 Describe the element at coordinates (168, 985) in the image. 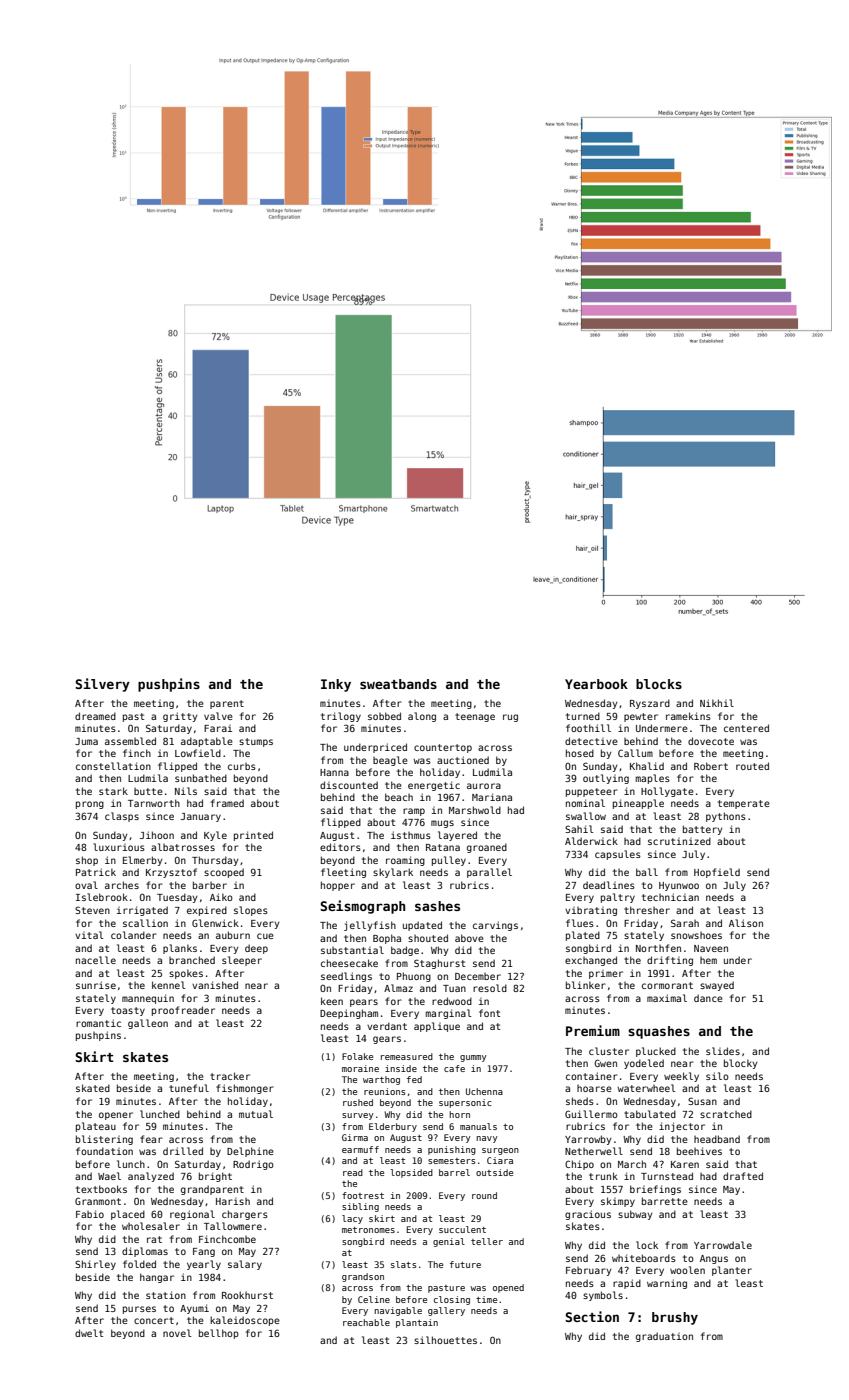

I see `kennel` at that location.
